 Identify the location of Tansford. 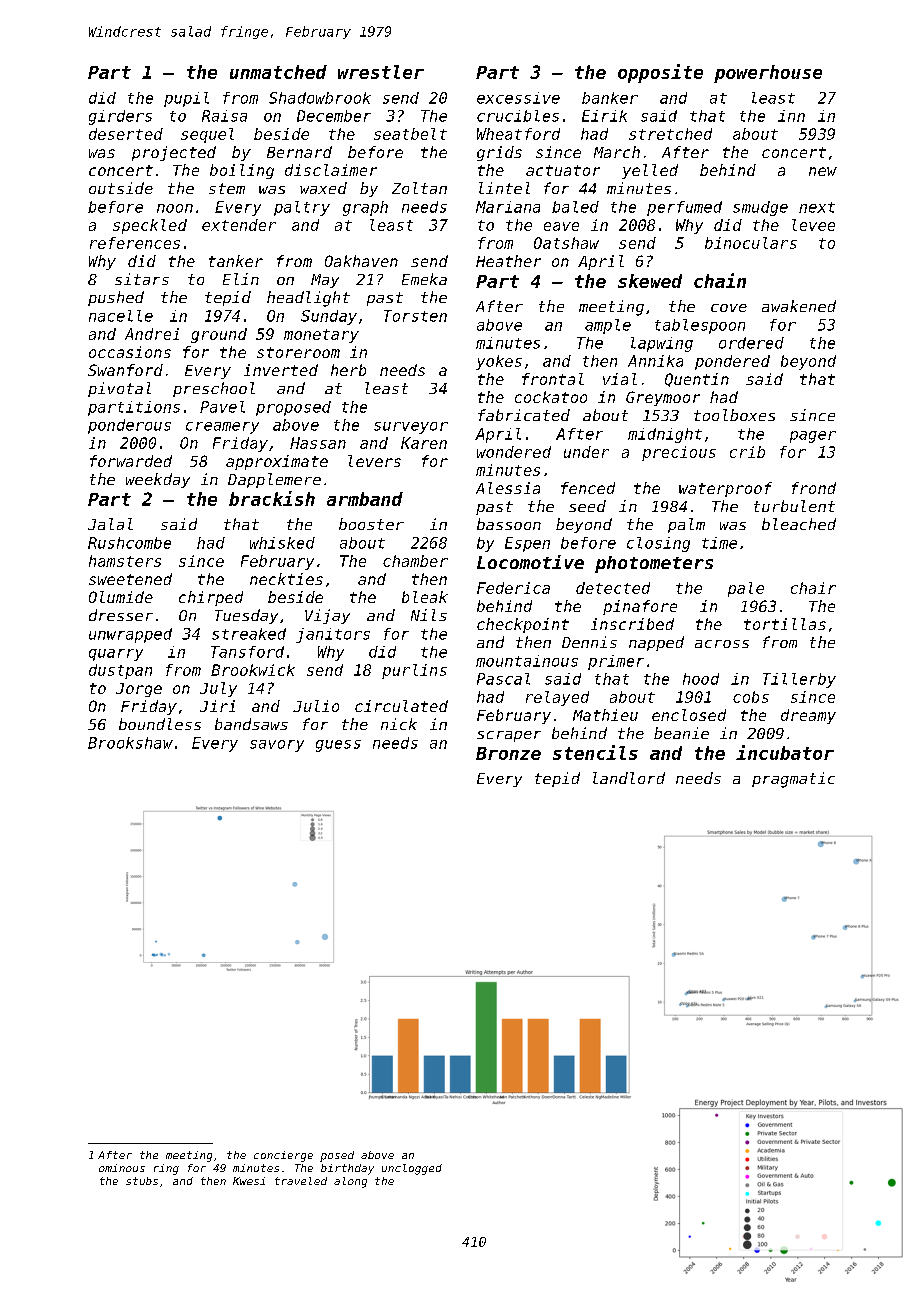
(247, 652).
